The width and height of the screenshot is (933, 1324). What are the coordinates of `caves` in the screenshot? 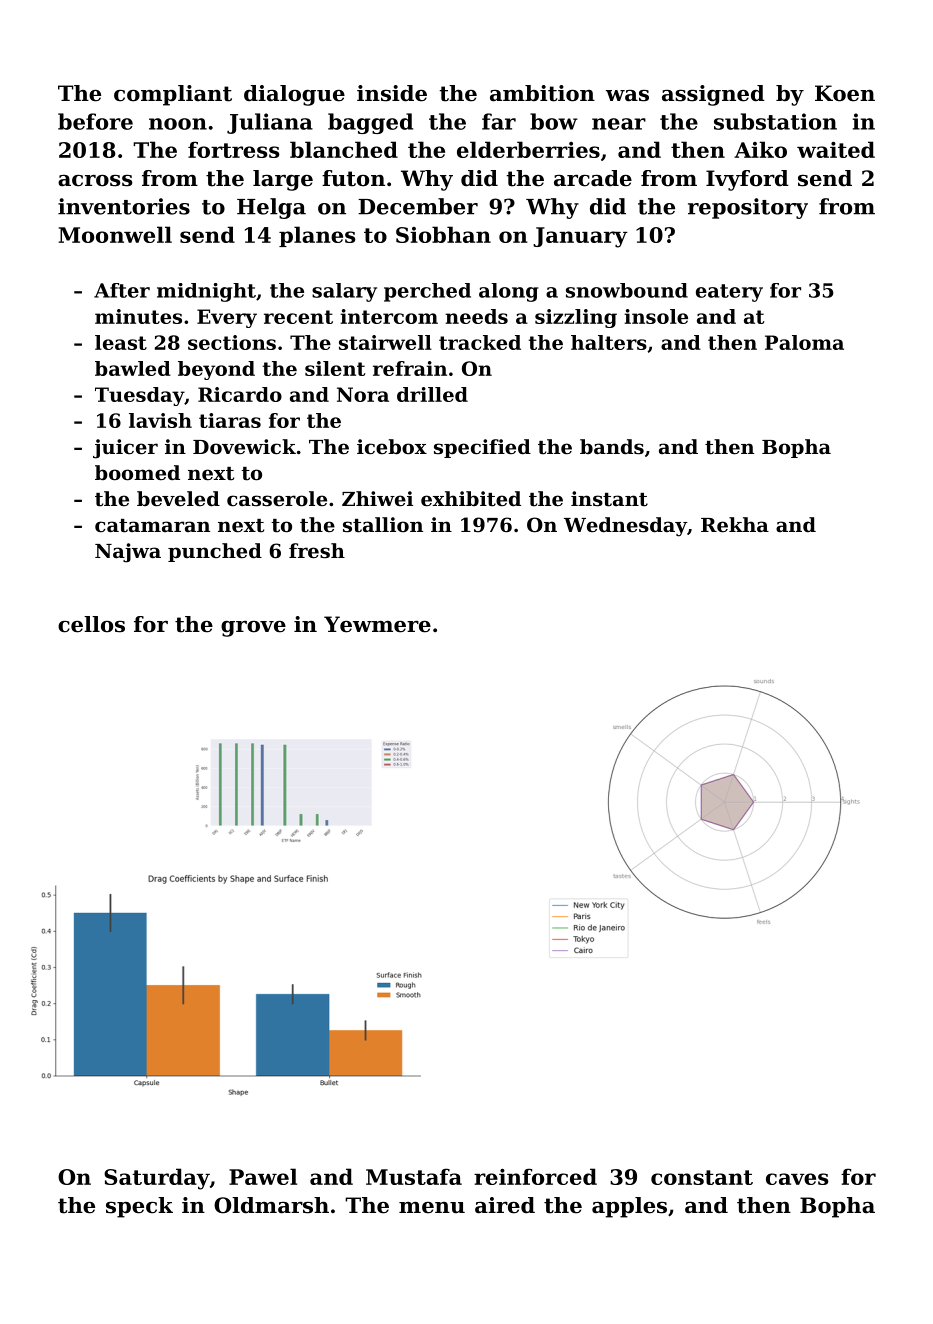 It's located at (797, 1179).
